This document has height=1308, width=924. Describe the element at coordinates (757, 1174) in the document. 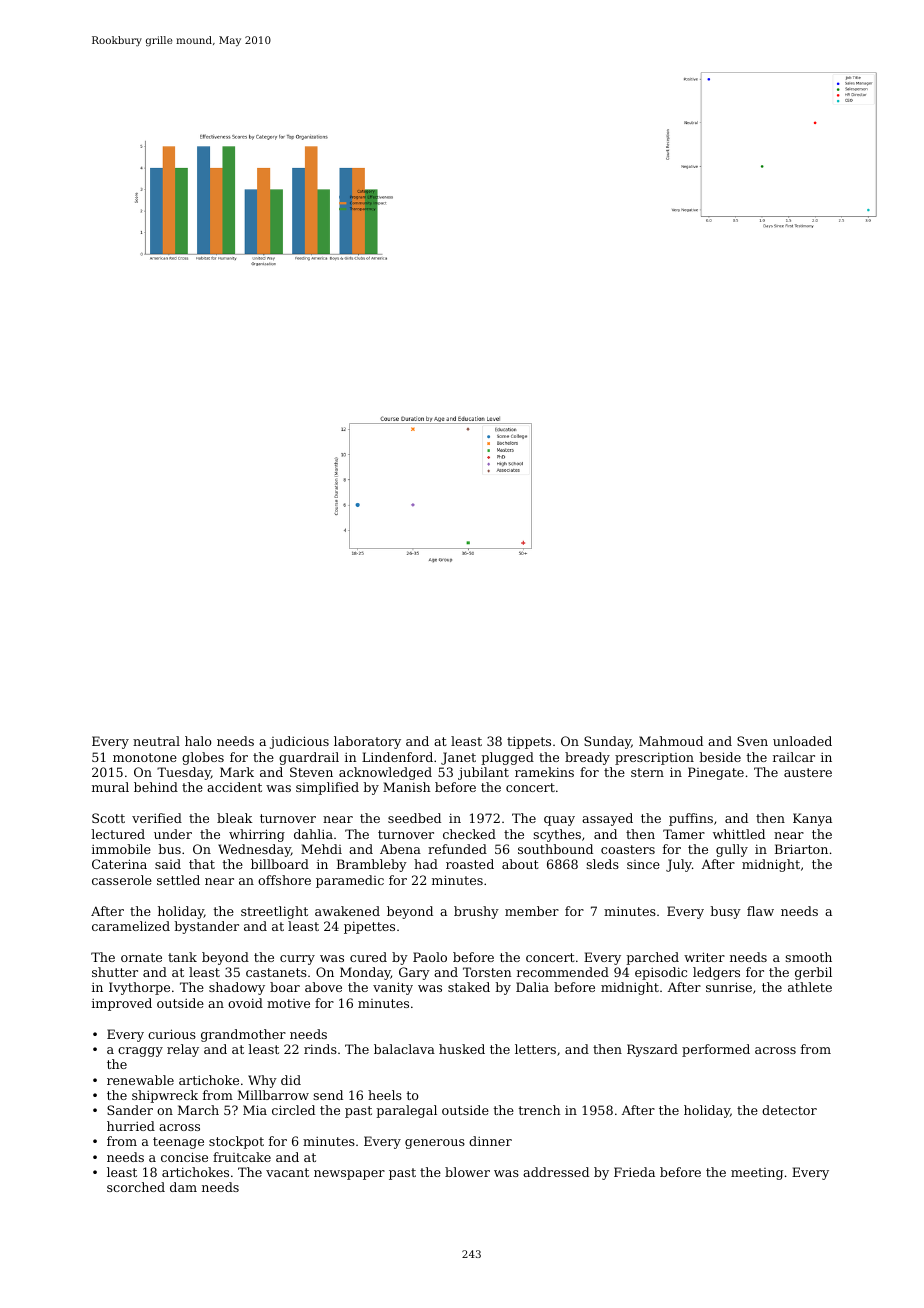

I see `meeting` at that location.
